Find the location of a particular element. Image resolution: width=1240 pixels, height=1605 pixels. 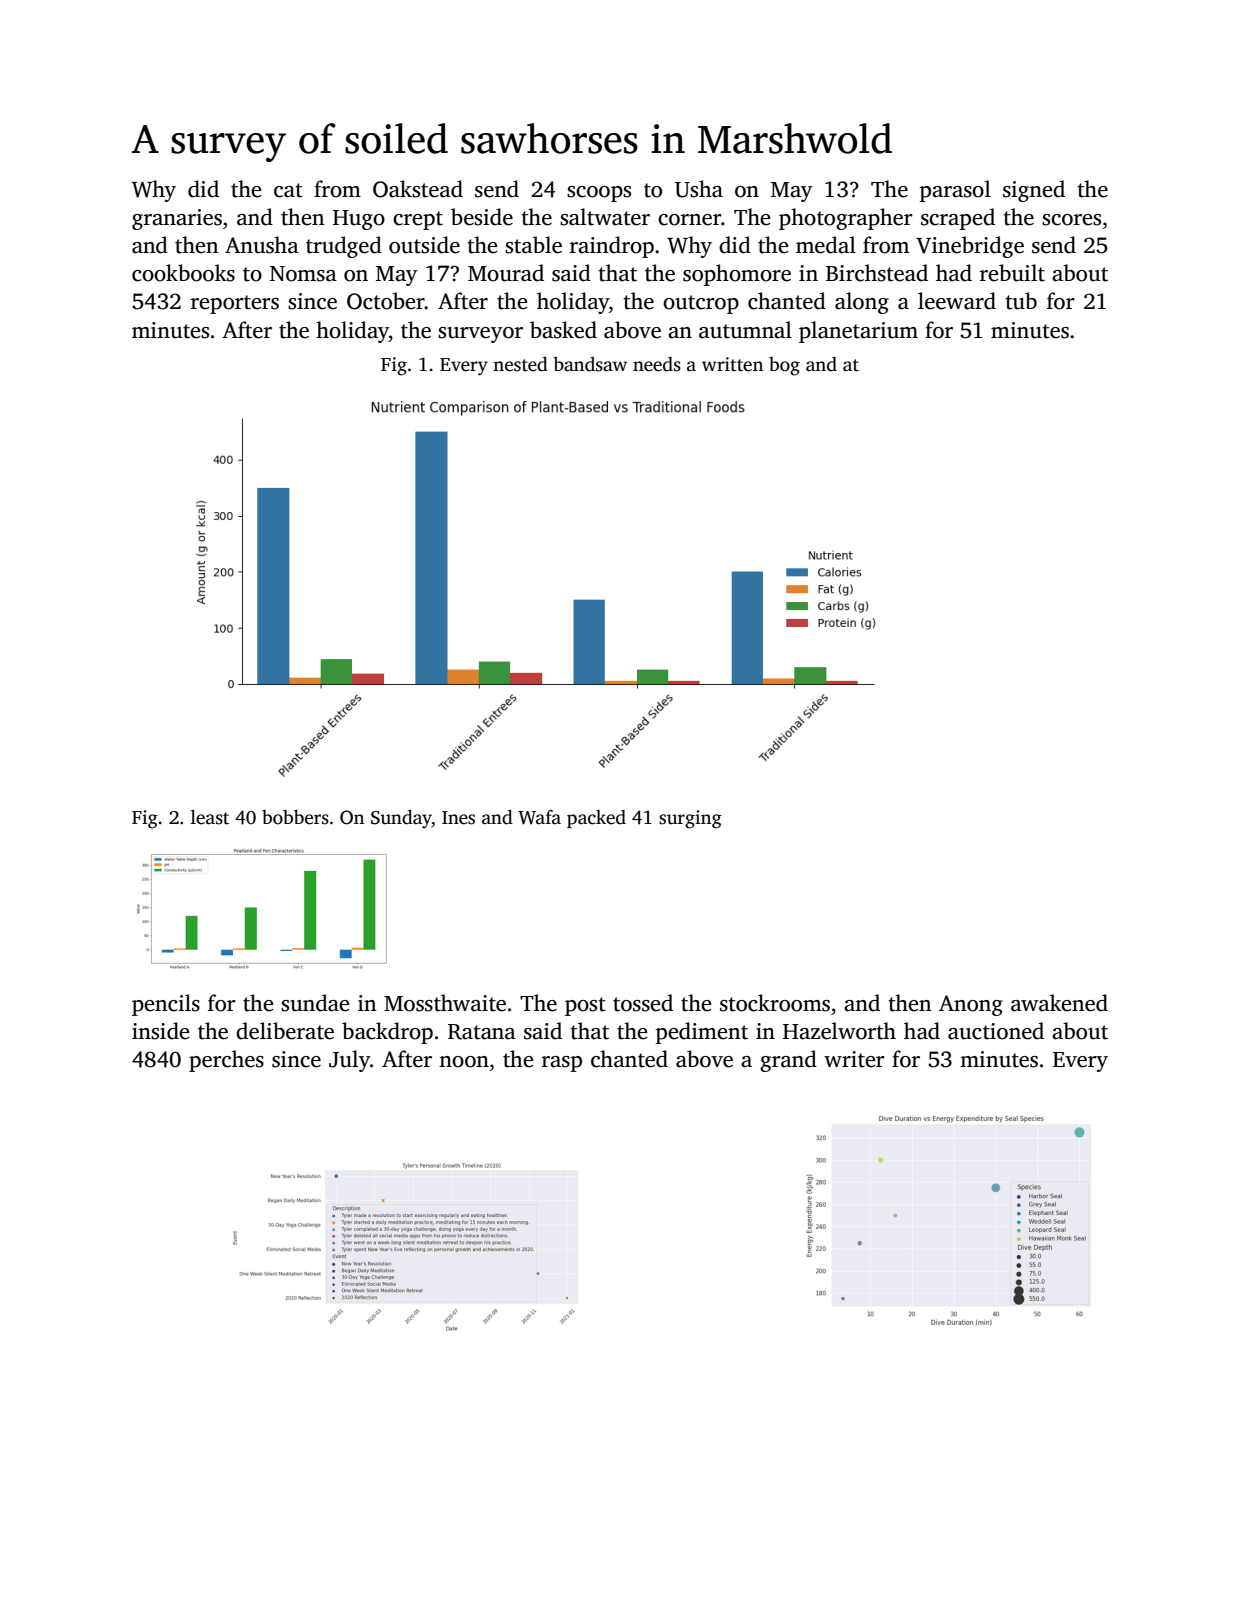

Wafa is located at coordinates (539, 817).
